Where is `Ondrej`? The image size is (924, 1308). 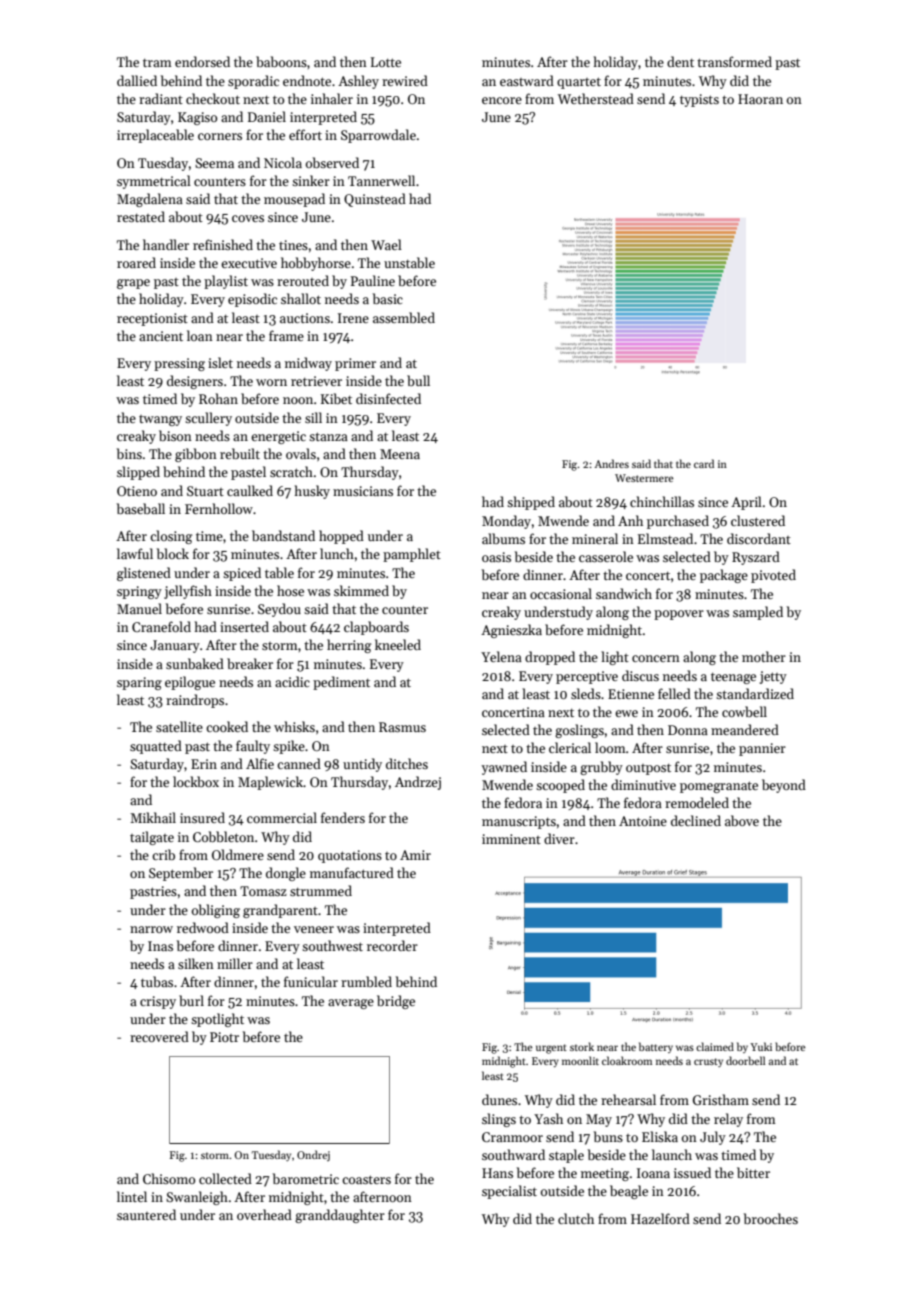
Ondrej is located at coordinates (313, 1155).
